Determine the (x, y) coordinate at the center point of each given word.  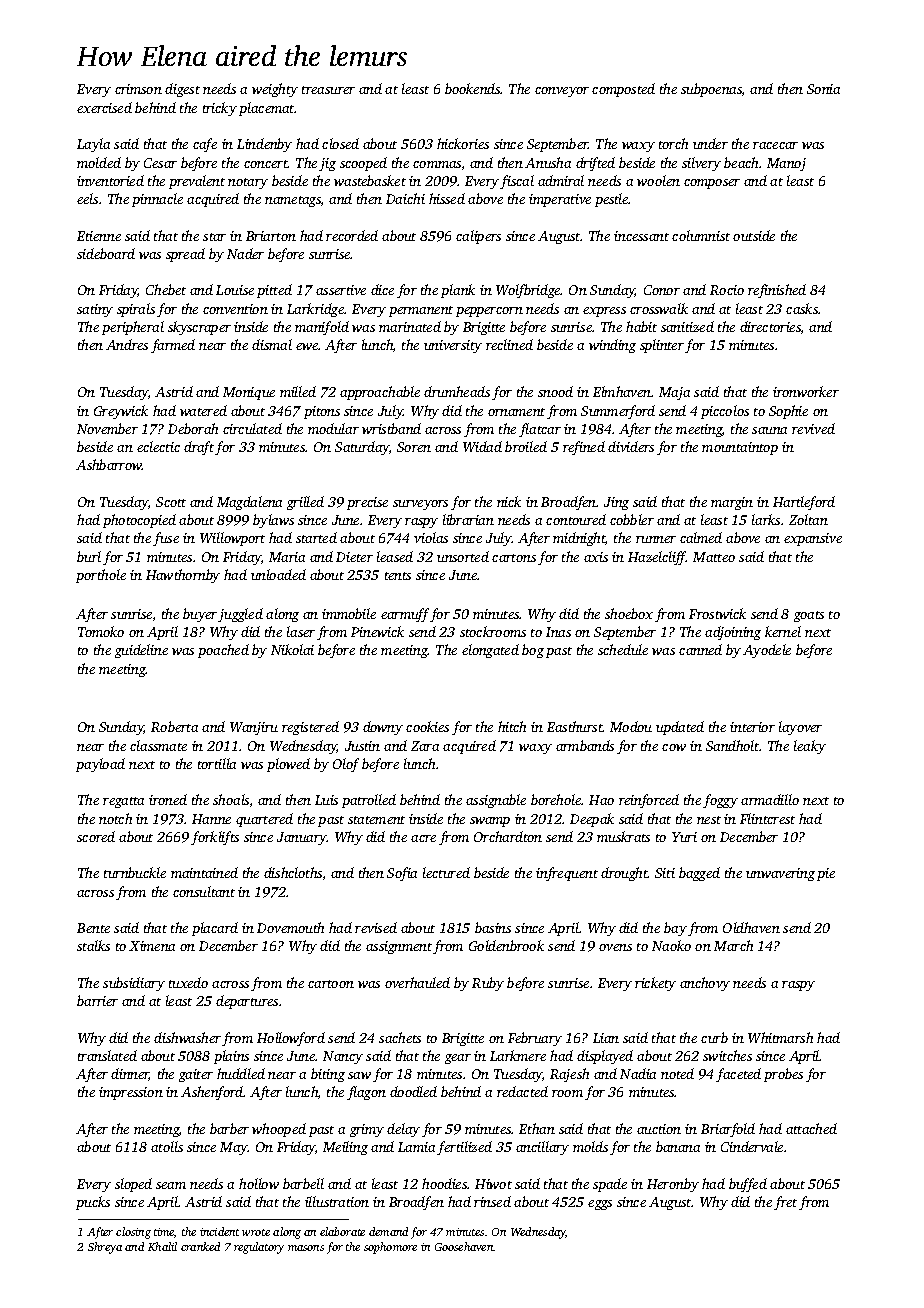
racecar (775, 145)
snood (555, 391)
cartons (514, 558)
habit (641, 326)
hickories (463, 143)
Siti (665, 873)
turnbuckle (135, 872)
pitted (274, 291)
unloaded (278, 574)
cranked (200, 1246)
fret (785, 1203)
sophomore (390, 1248)
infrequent (567, 874)
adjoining (733, 633)
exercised (104, 107)
